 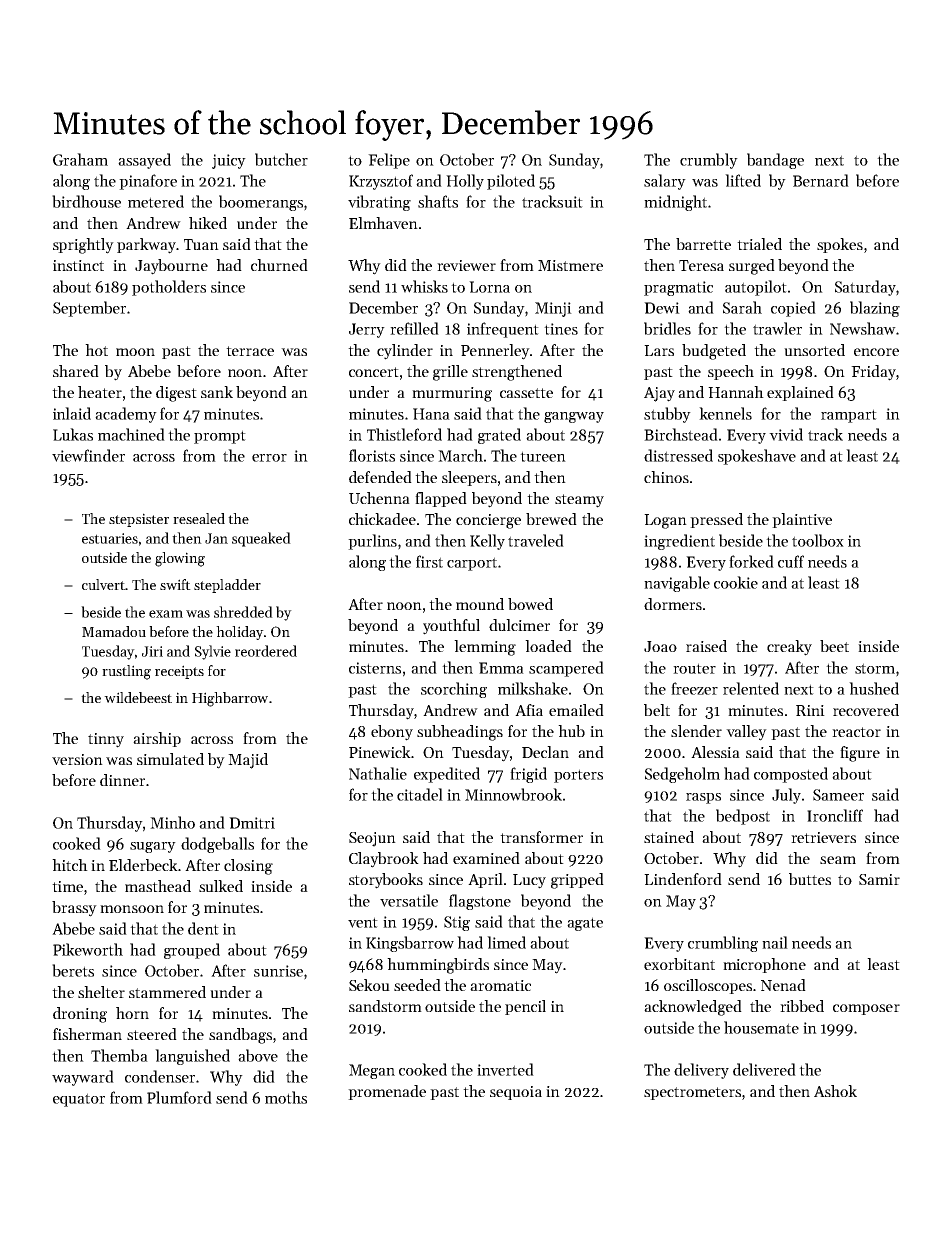 I want to click on dent, so click(x=203, y=928).
